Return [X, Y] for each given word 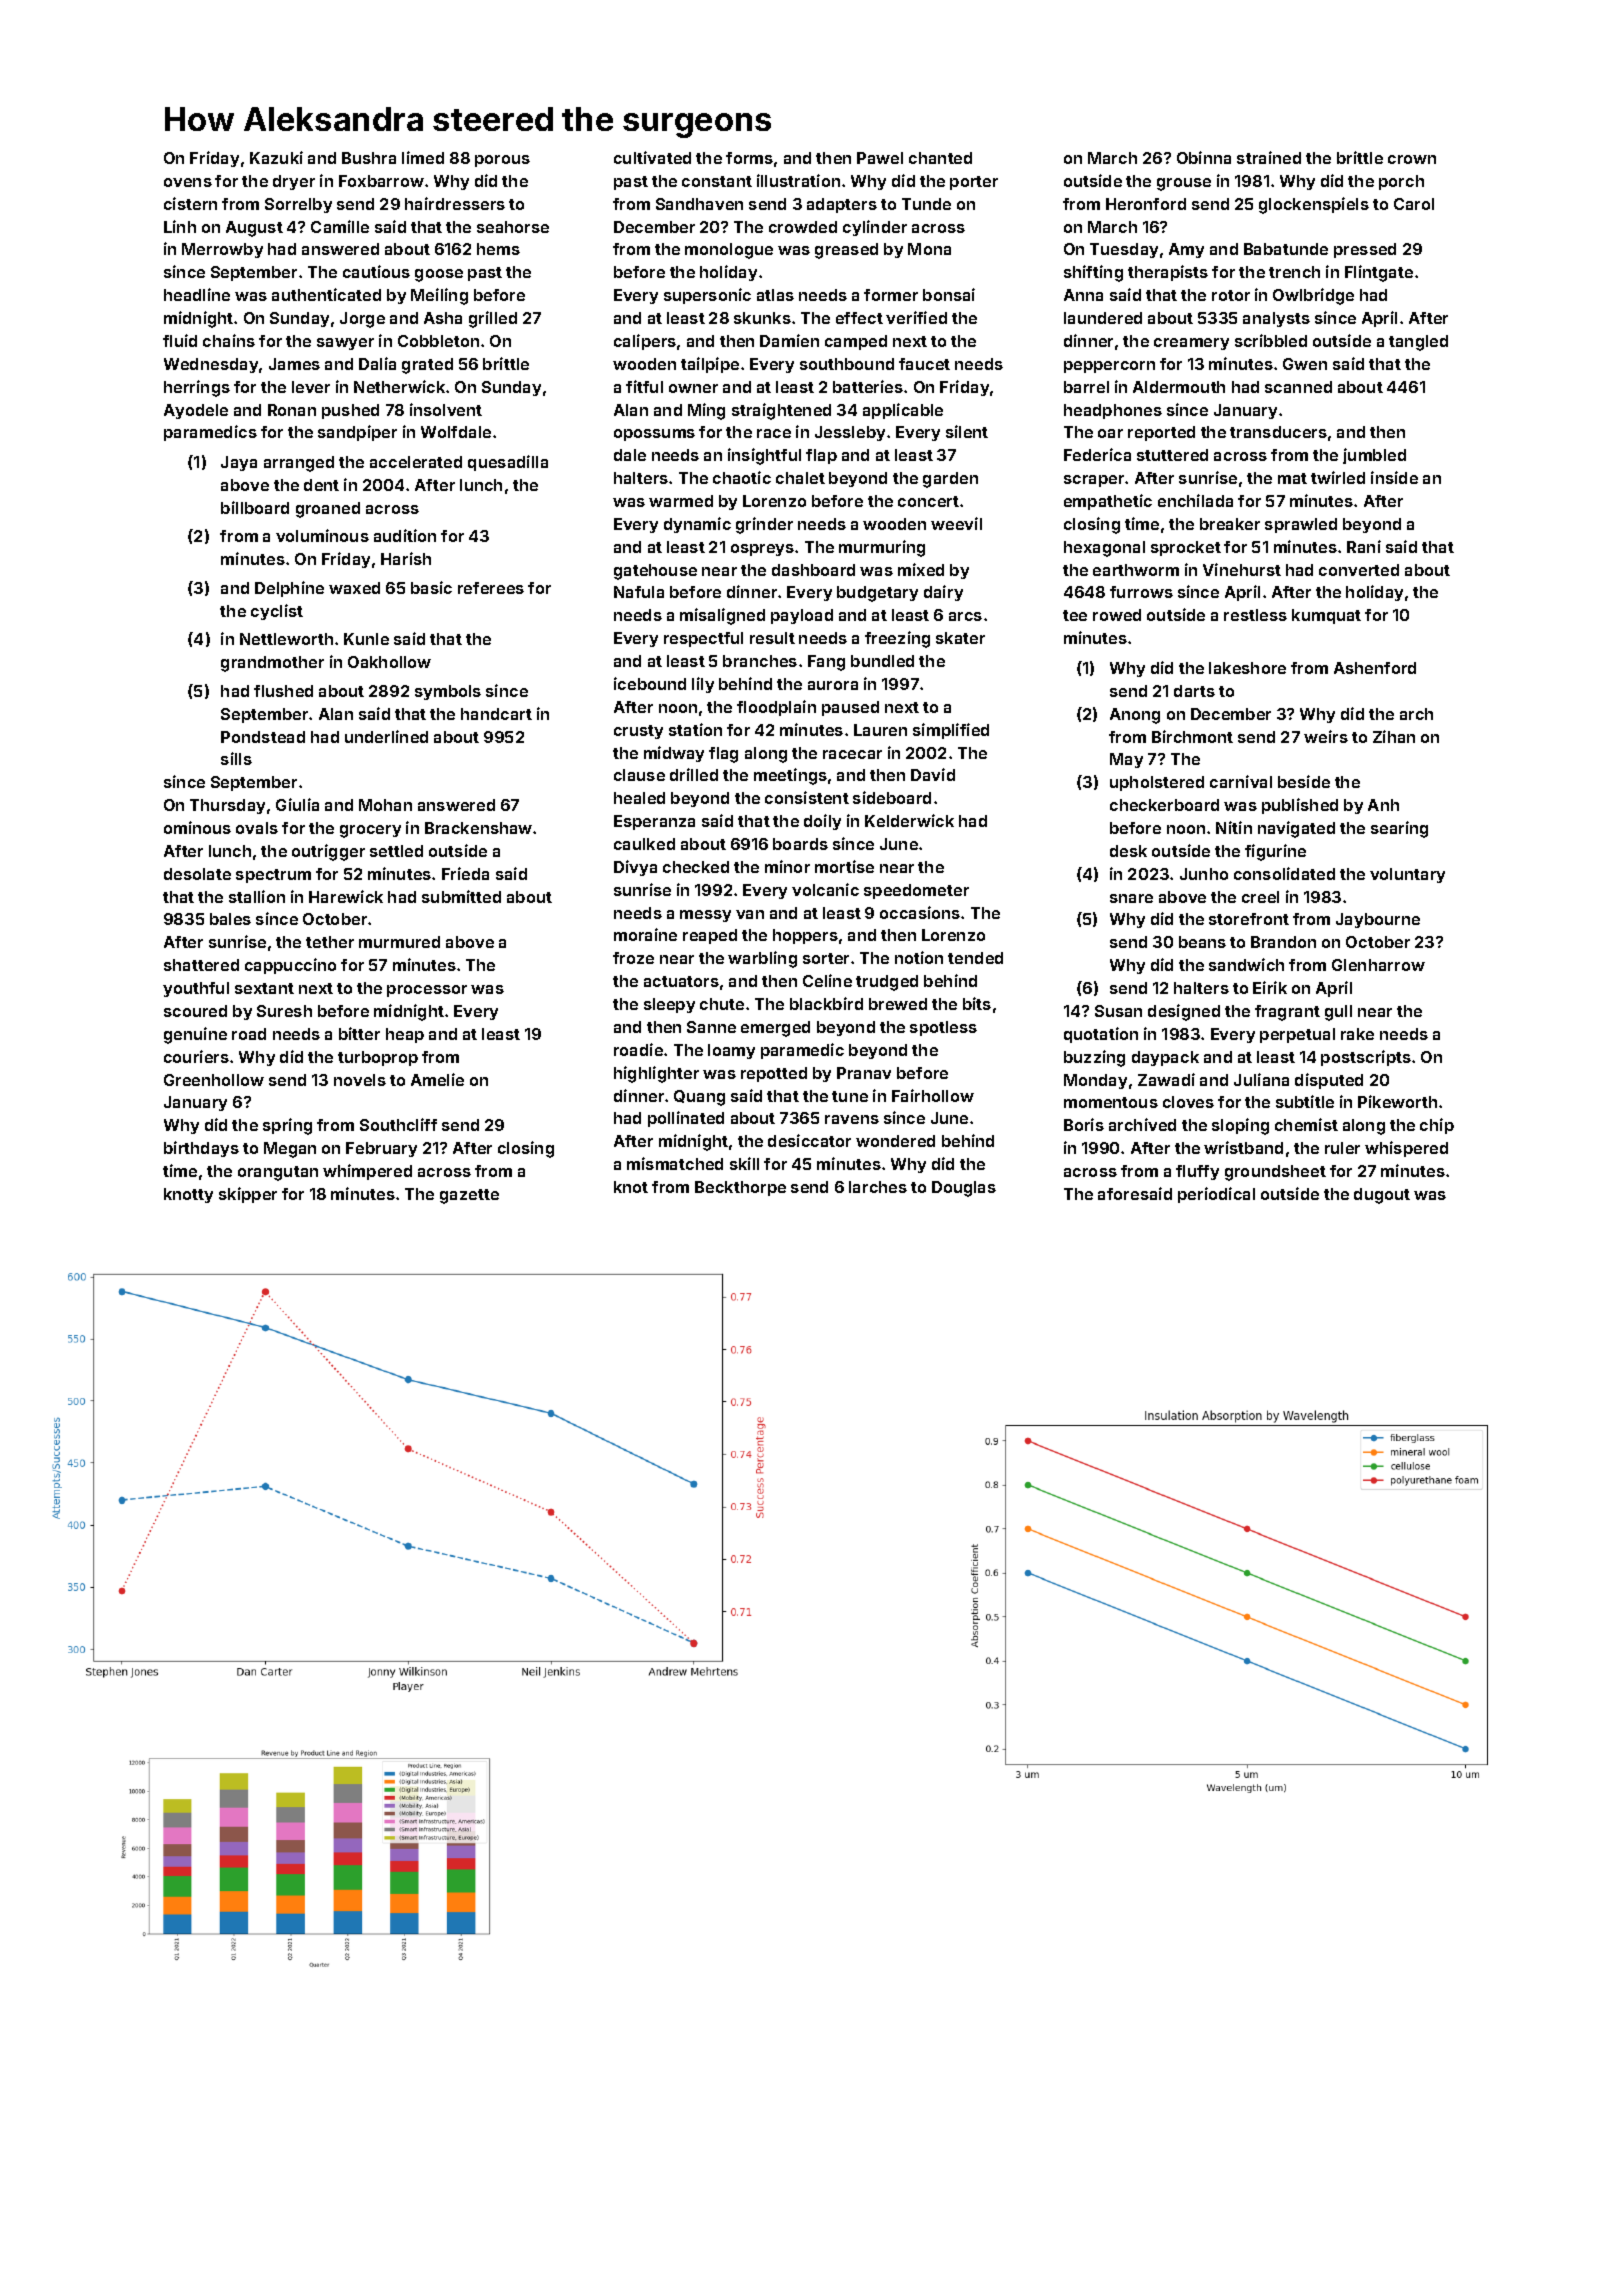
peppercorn [1109, 367]
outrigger [328, 852]
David [933, 774]
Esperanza [654, 822]
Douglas [964, 1189]
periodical [1216, 1195]
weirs [1326, 736]
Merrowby [222, 250]
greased [846, 251]
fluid [180, 340]
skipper [248, 1195]
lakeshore [1247, 668]
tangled [1418, 343]
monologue [729, 251]
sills [236, 758]
